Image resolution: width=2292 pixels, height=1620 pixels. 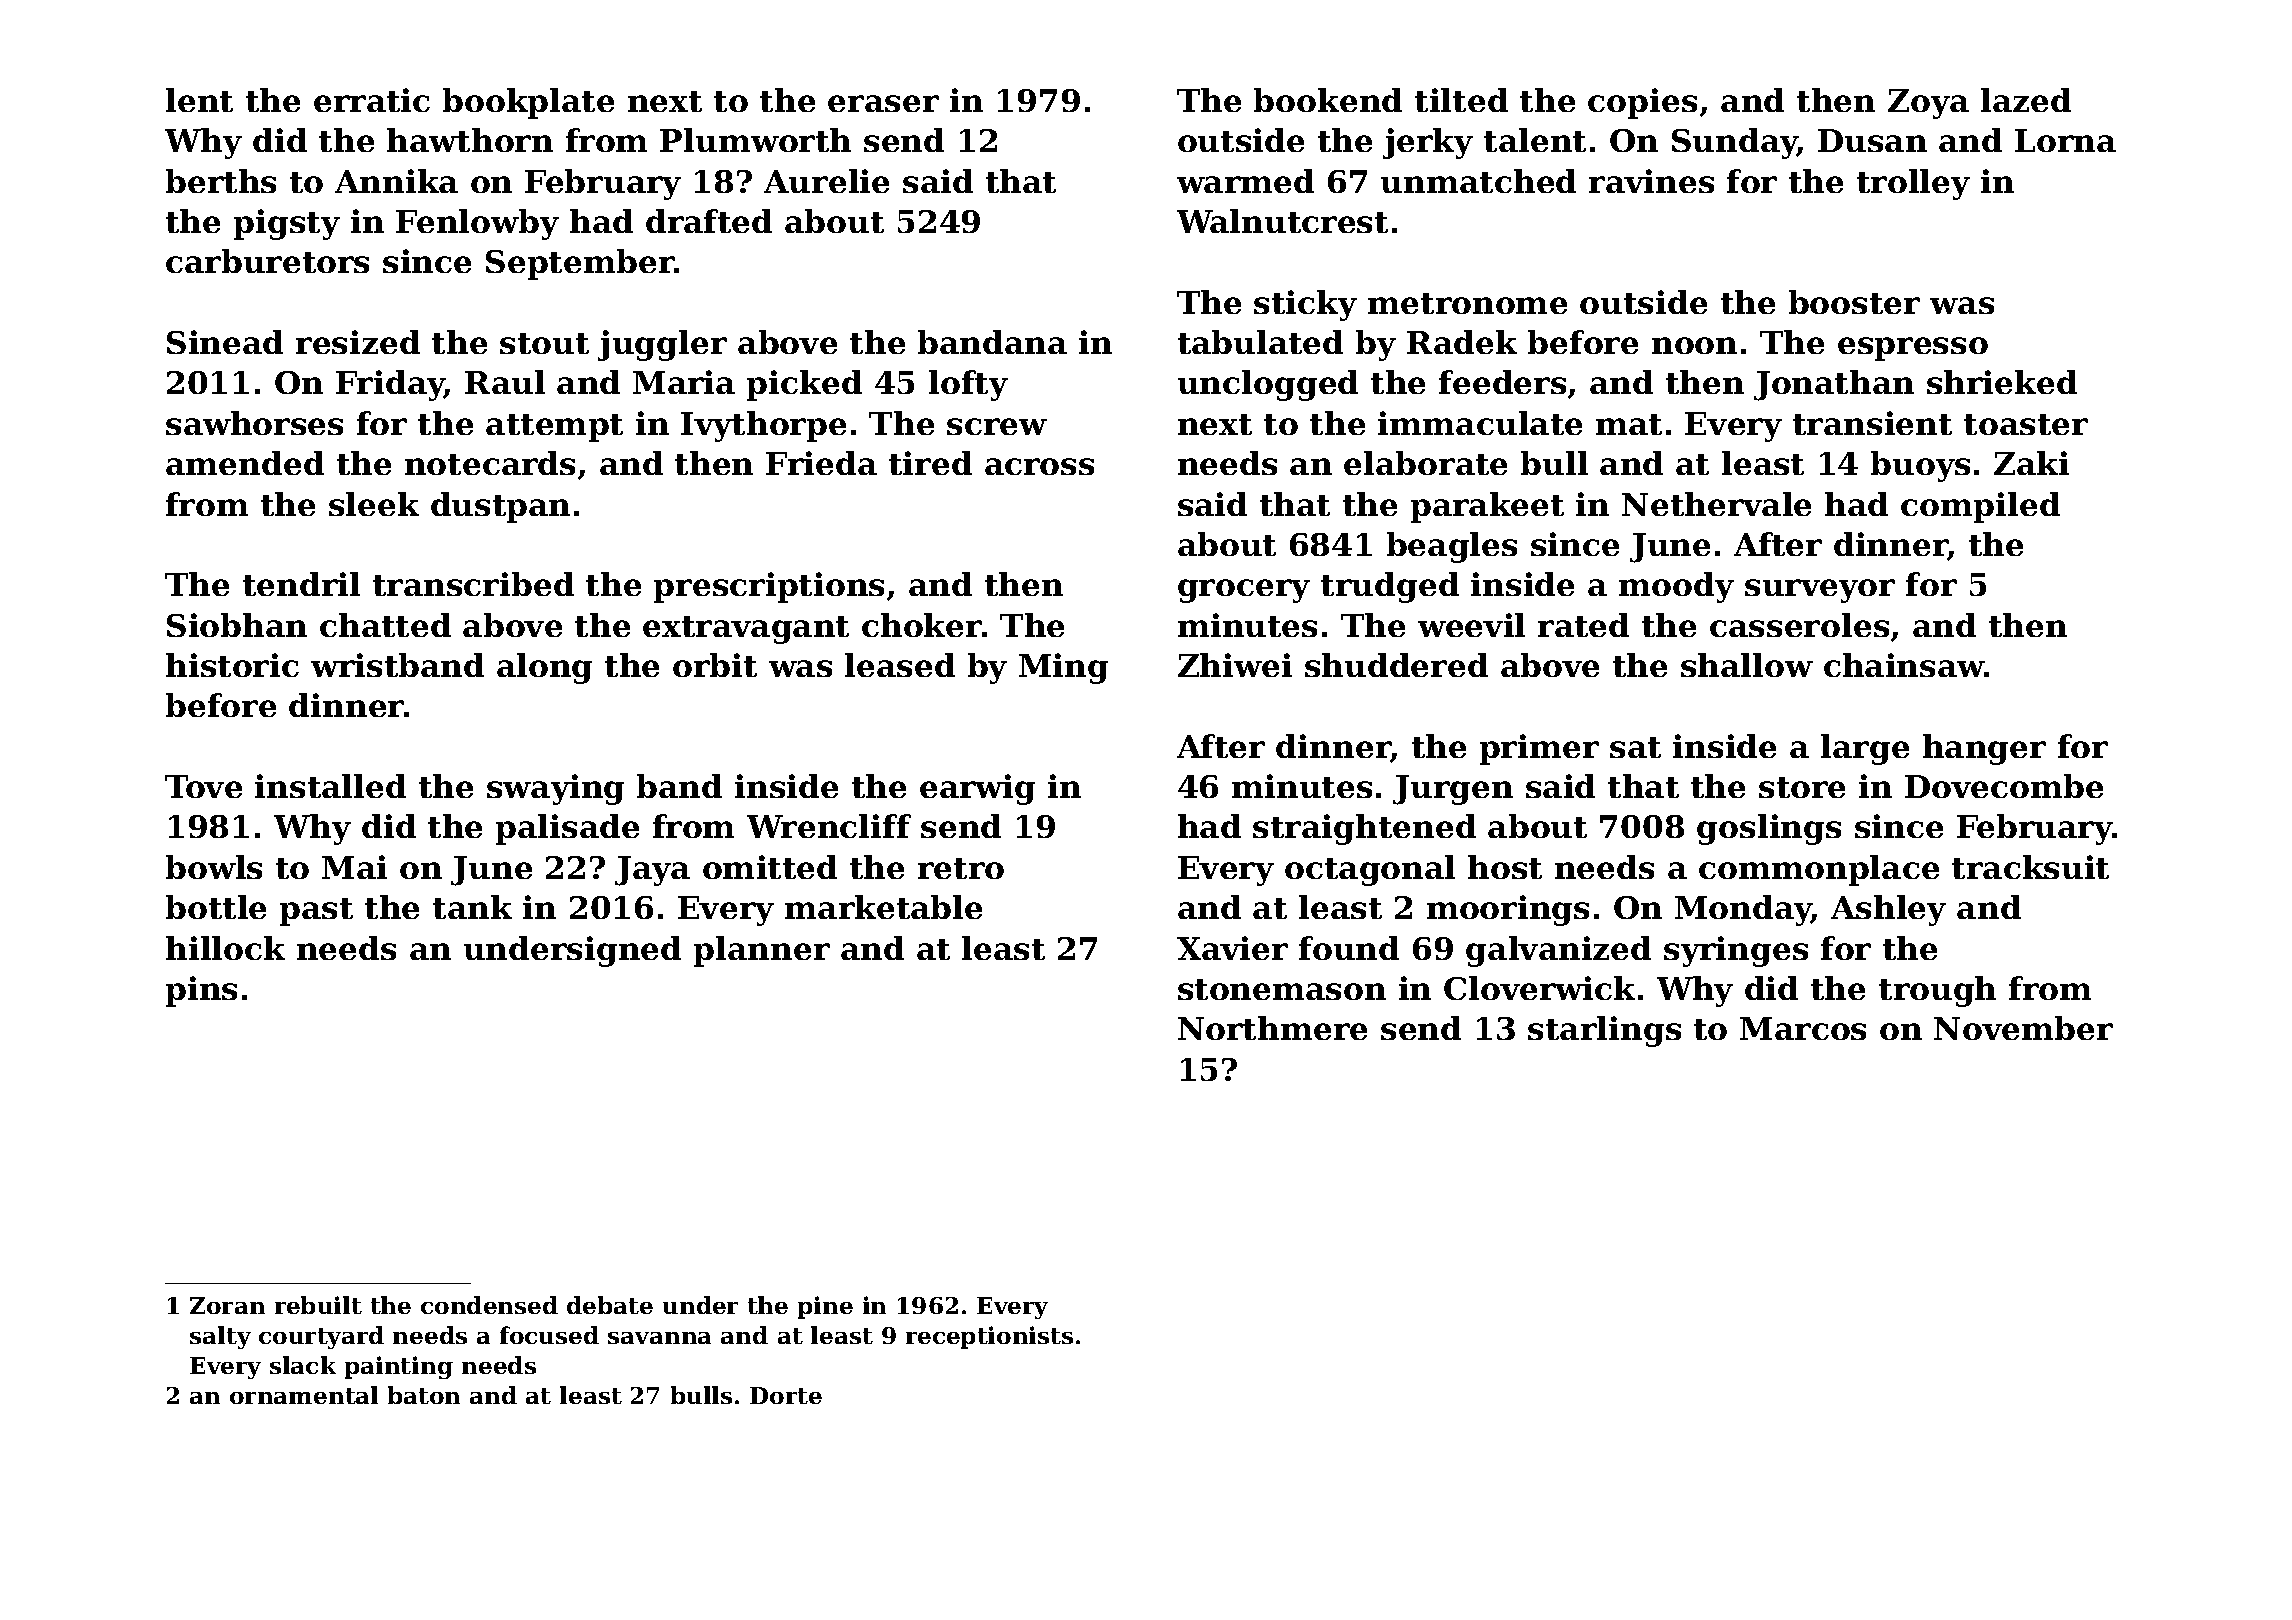 What do you see at coordinates (424, 1395) in the document?
I see `baton` at bounding box center [424, 1395].
